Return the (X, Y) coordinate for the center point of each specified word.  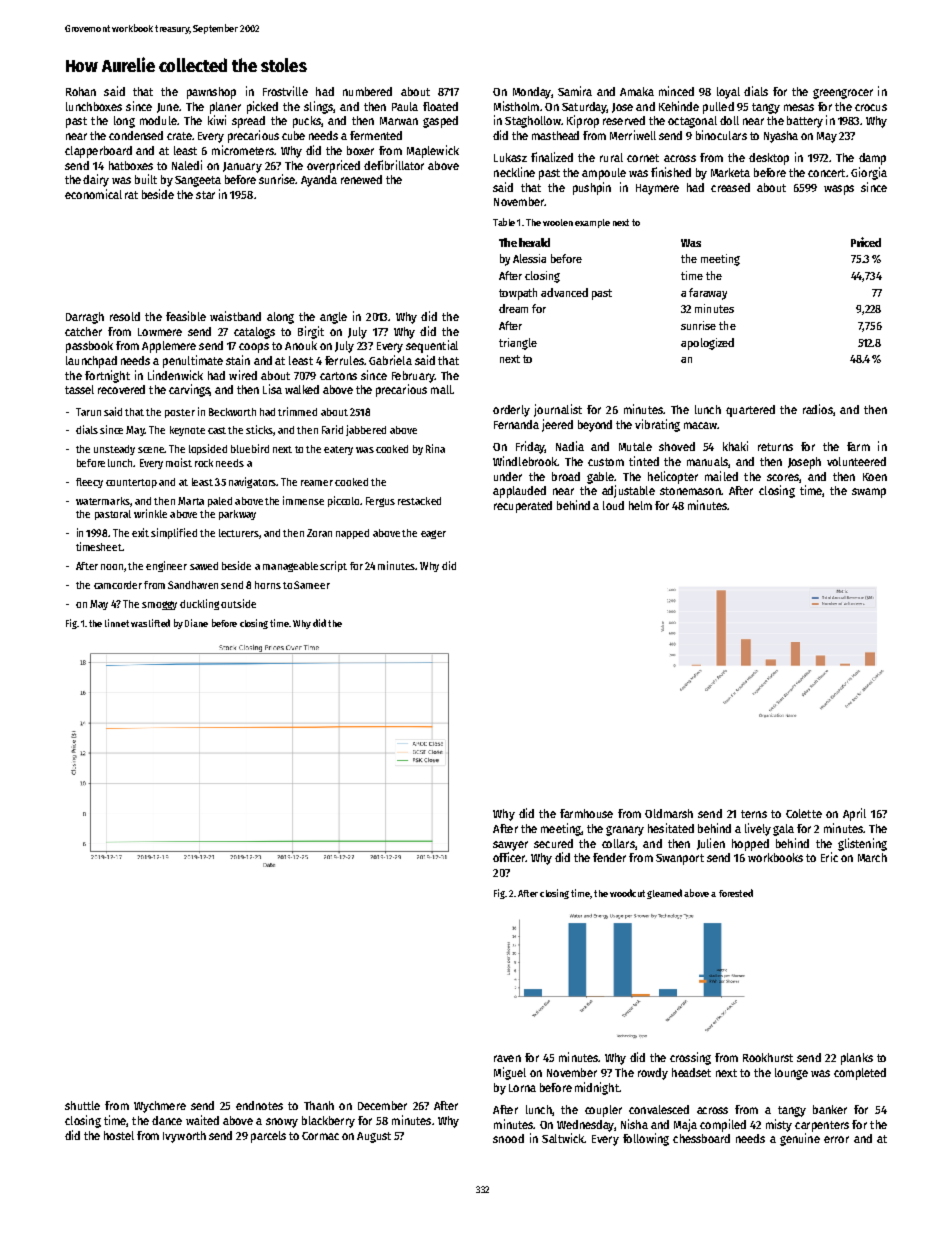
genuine (800, 1139)
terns (754, 814)
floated (440, 106)
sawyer (510, 846)
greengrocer (843, 94)
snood (508, 1138)
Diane (196, 623)
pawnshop (211, 93)
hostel (119, 1135)
